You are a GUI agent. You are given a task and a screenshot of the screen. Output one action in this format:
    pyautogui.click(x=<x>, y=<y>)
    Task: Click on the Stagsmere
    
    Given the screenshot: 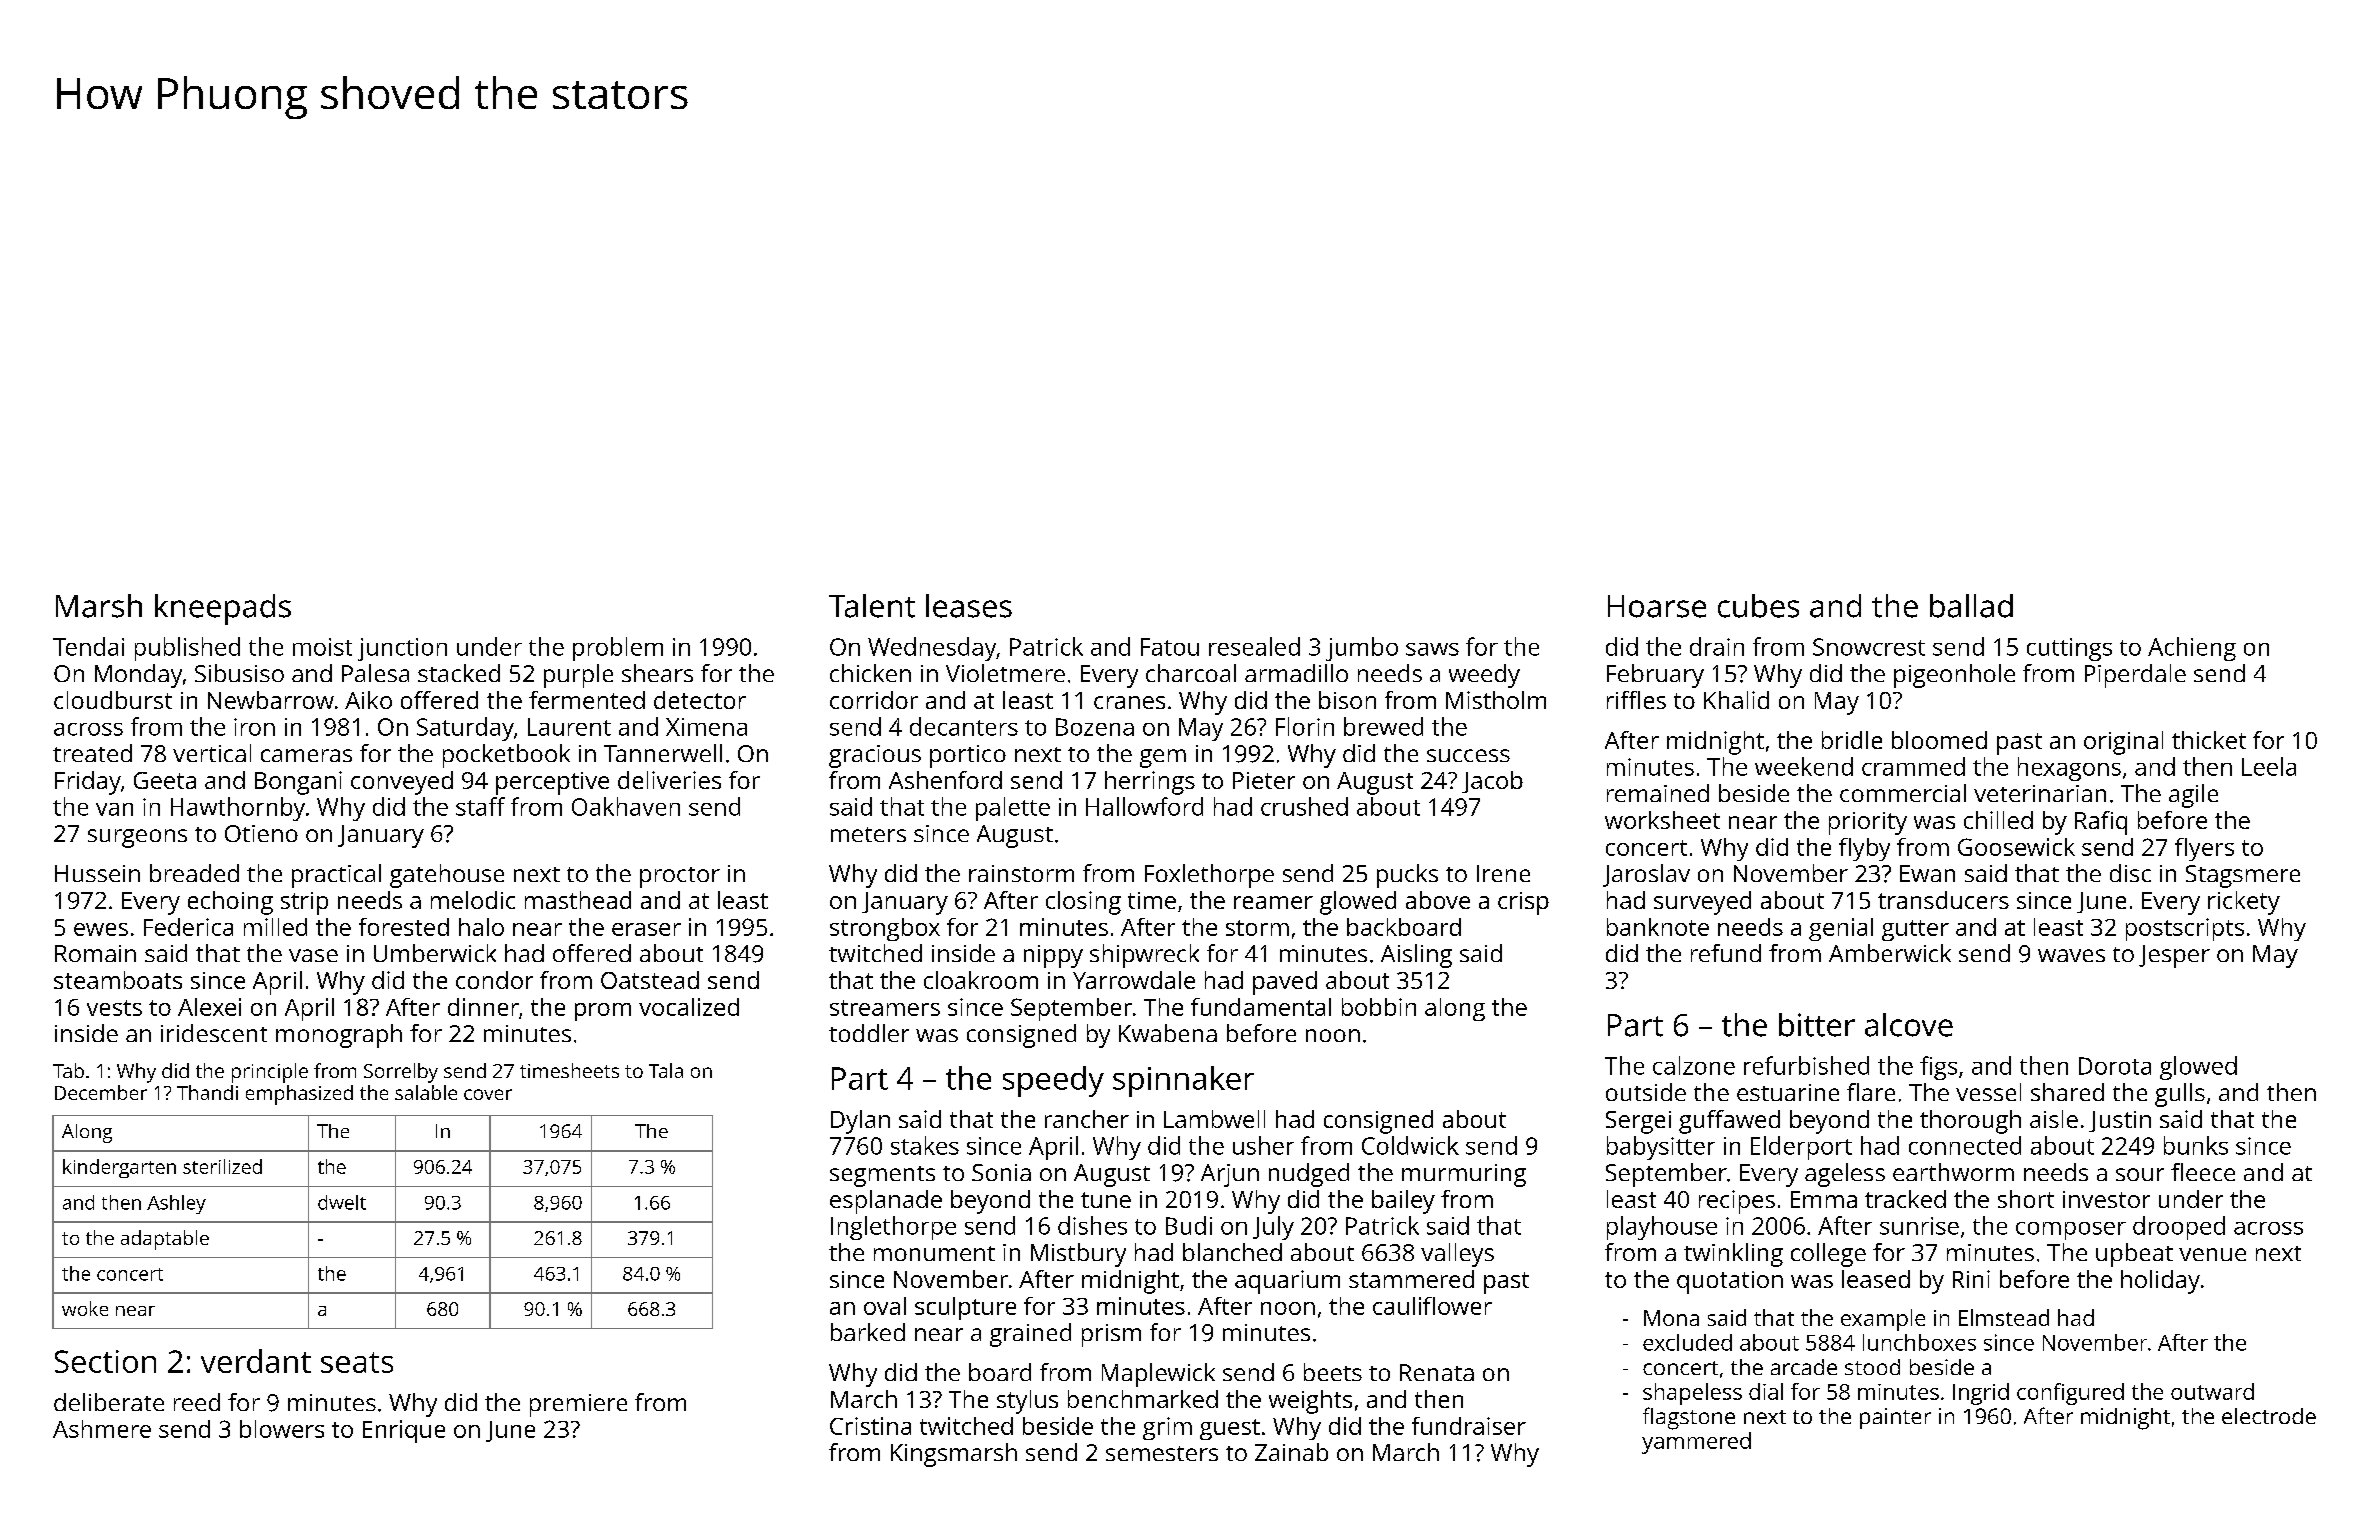 What is the action you would take?
    pyautogui.click(x=2243, y=876)
